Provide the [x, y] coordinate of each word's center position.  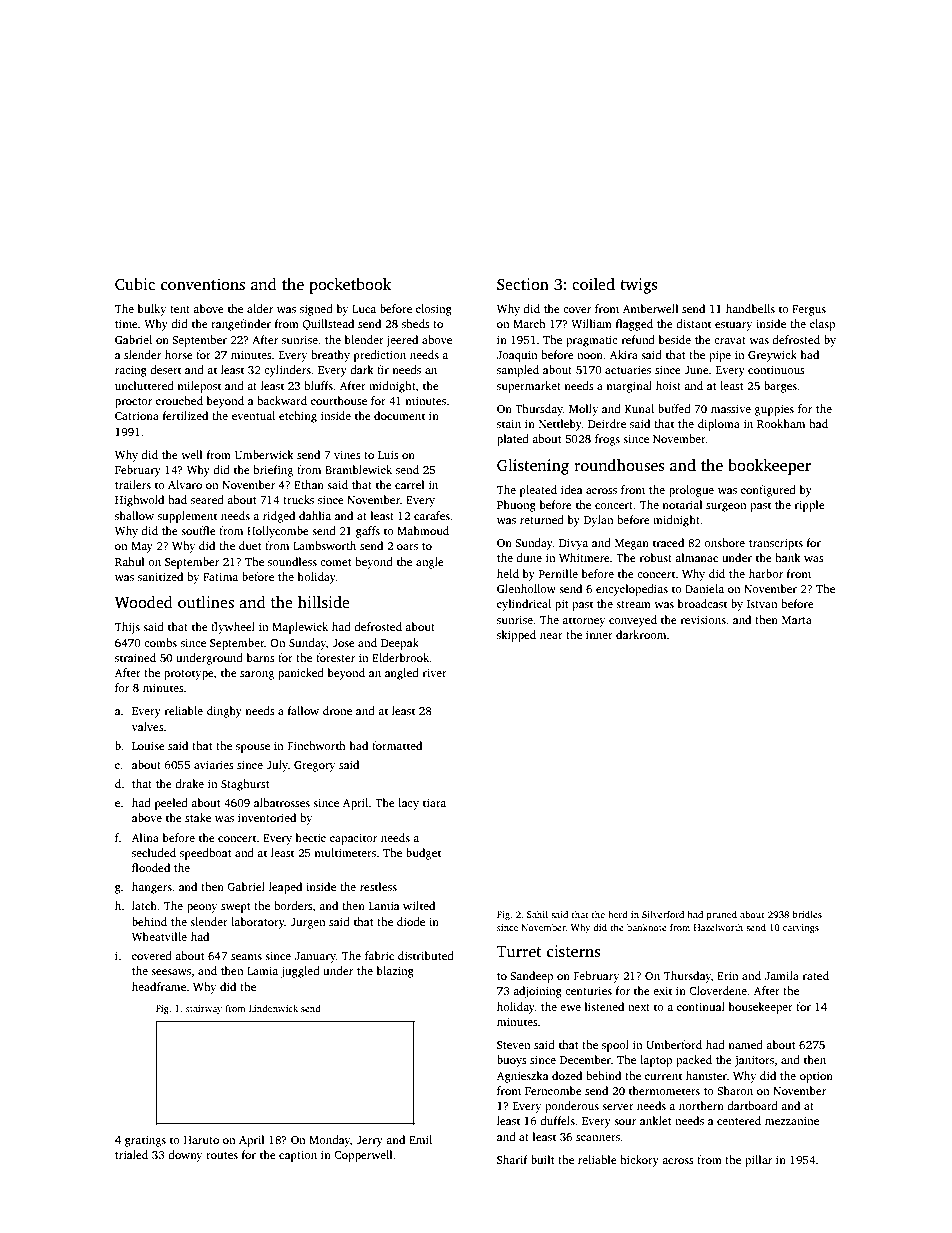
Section [523, 284]
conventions [203, 284]
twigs [639, 286]
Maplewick [300, 628]
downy [185, 1156]
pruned [722, 915]
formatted [397, 745]
